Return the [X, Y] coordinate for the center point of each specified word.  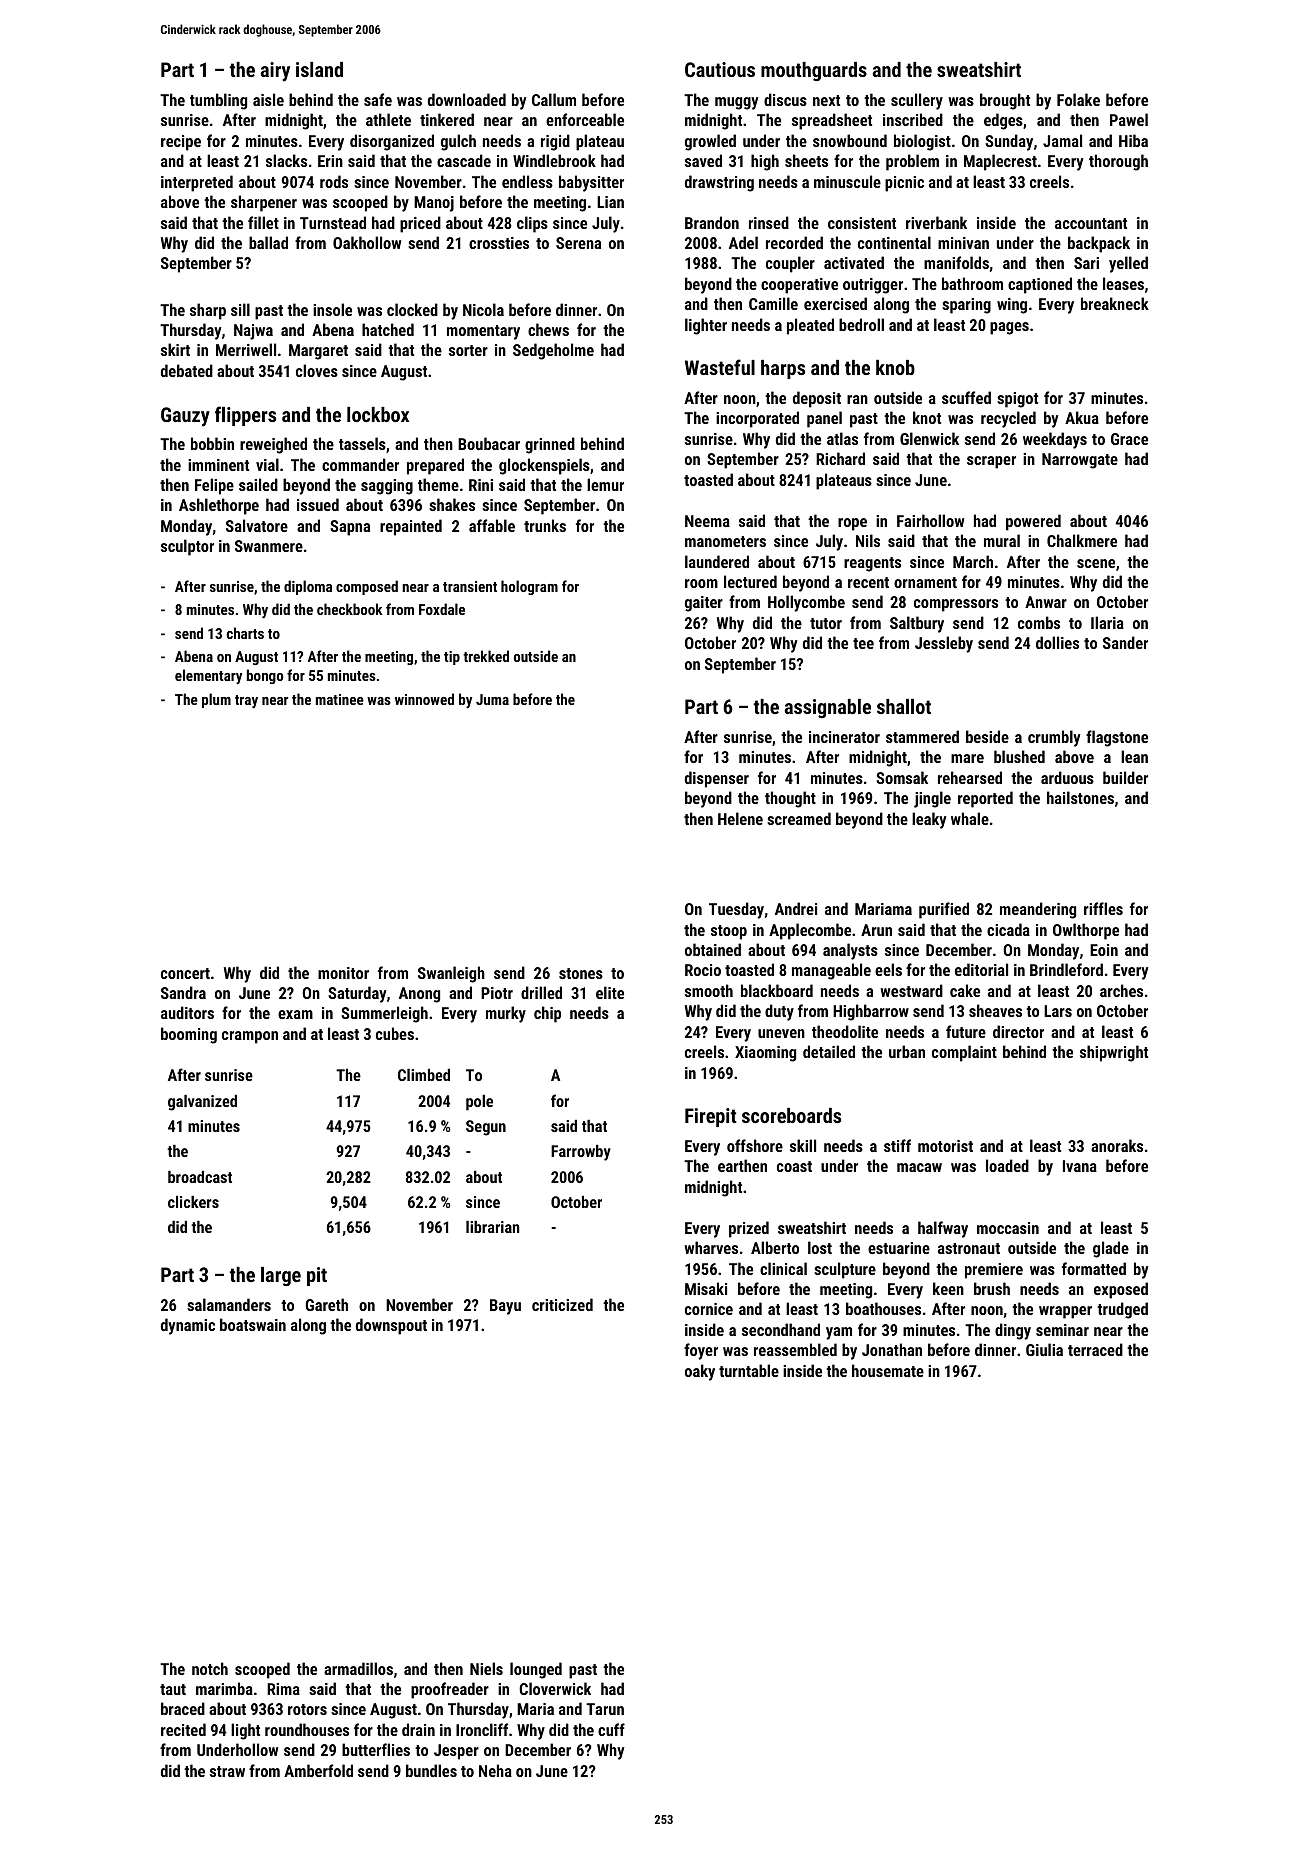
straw [227, 1771]
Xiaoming [765, 1054]
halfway [943, 1229]
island [319, 69]
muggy [737, 103]
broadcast [200, 1177]
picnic [904, 184]
